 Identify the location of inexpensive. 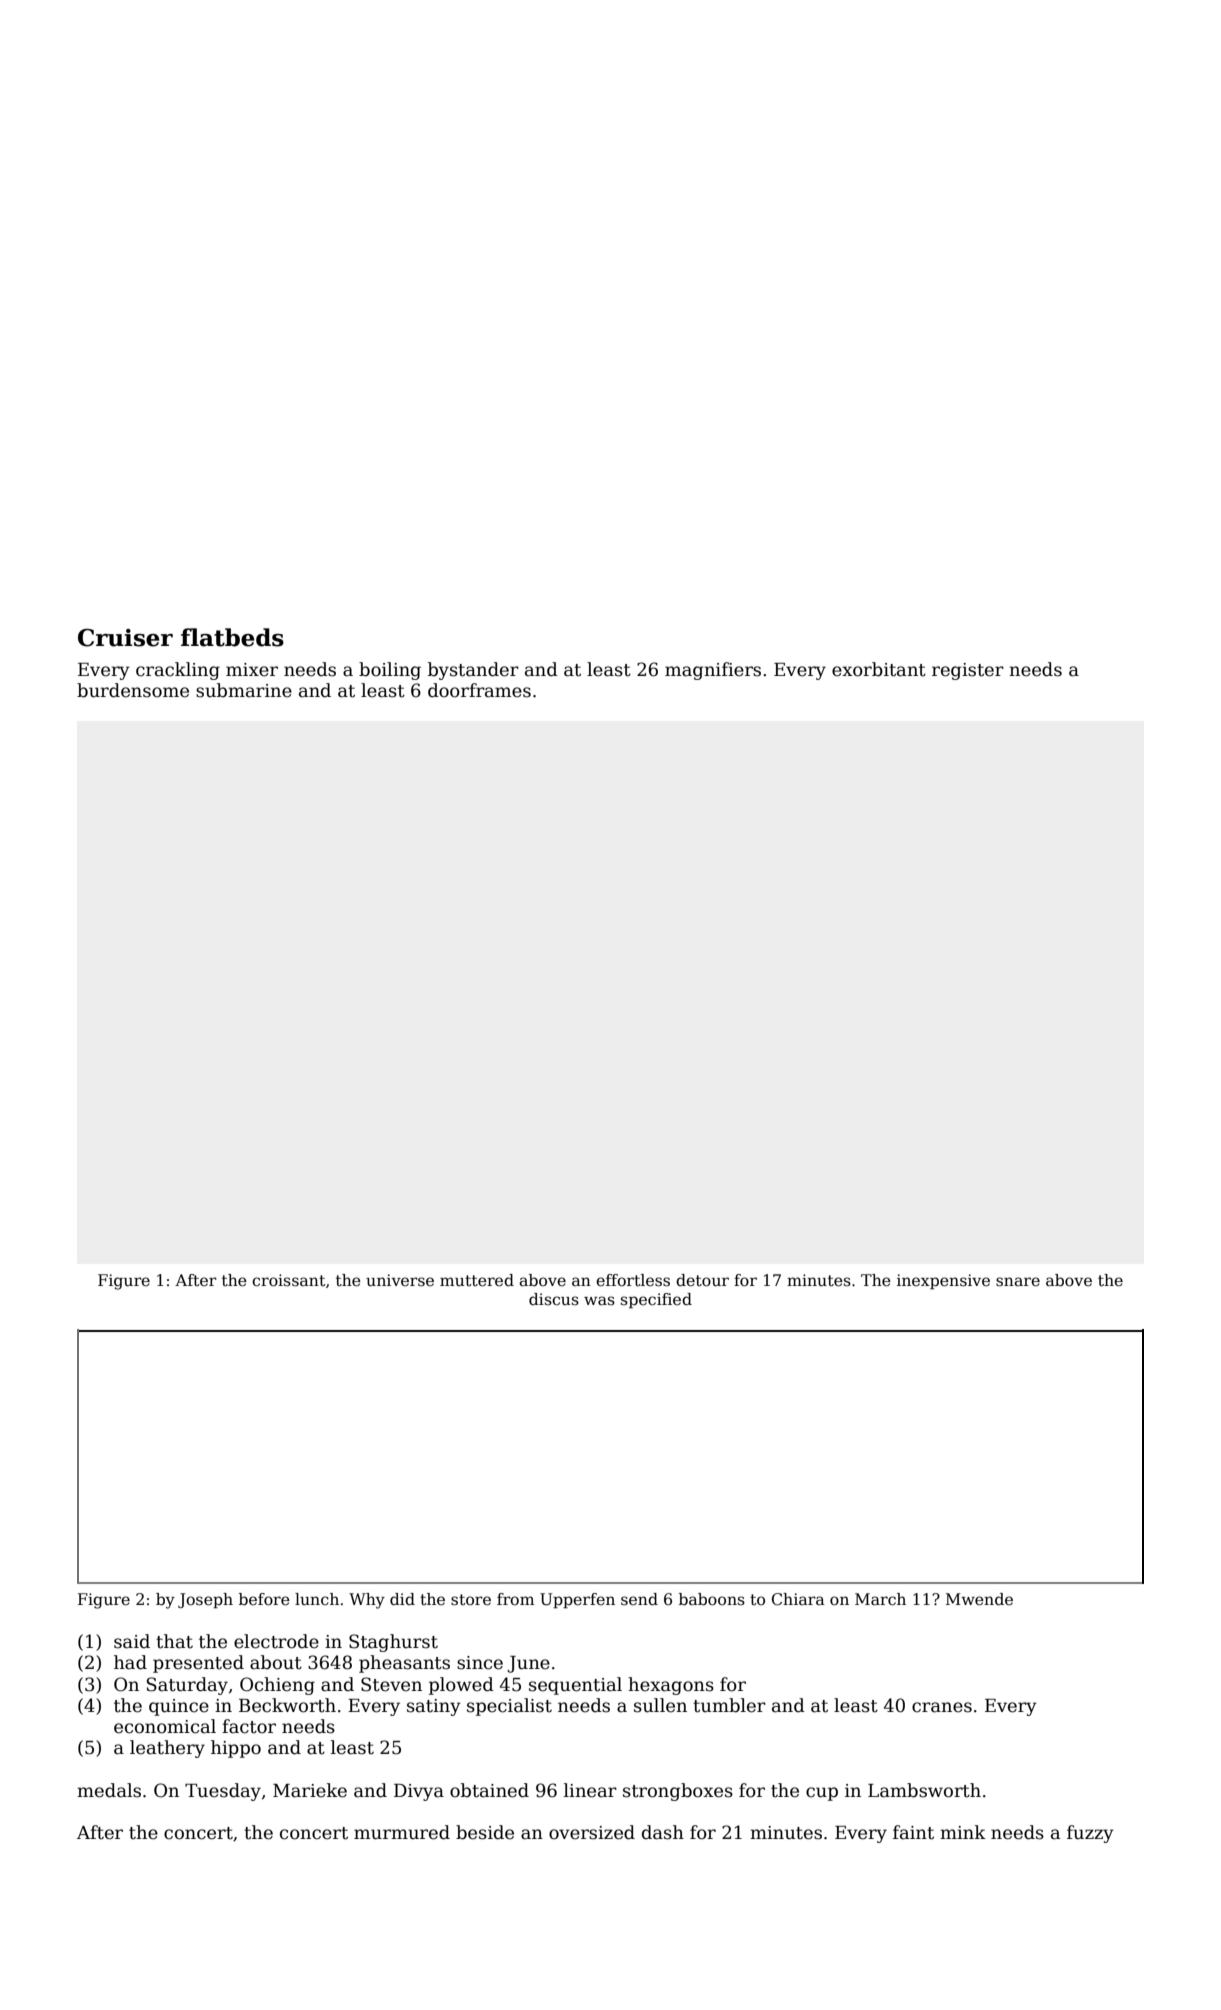
(943, 1281).
